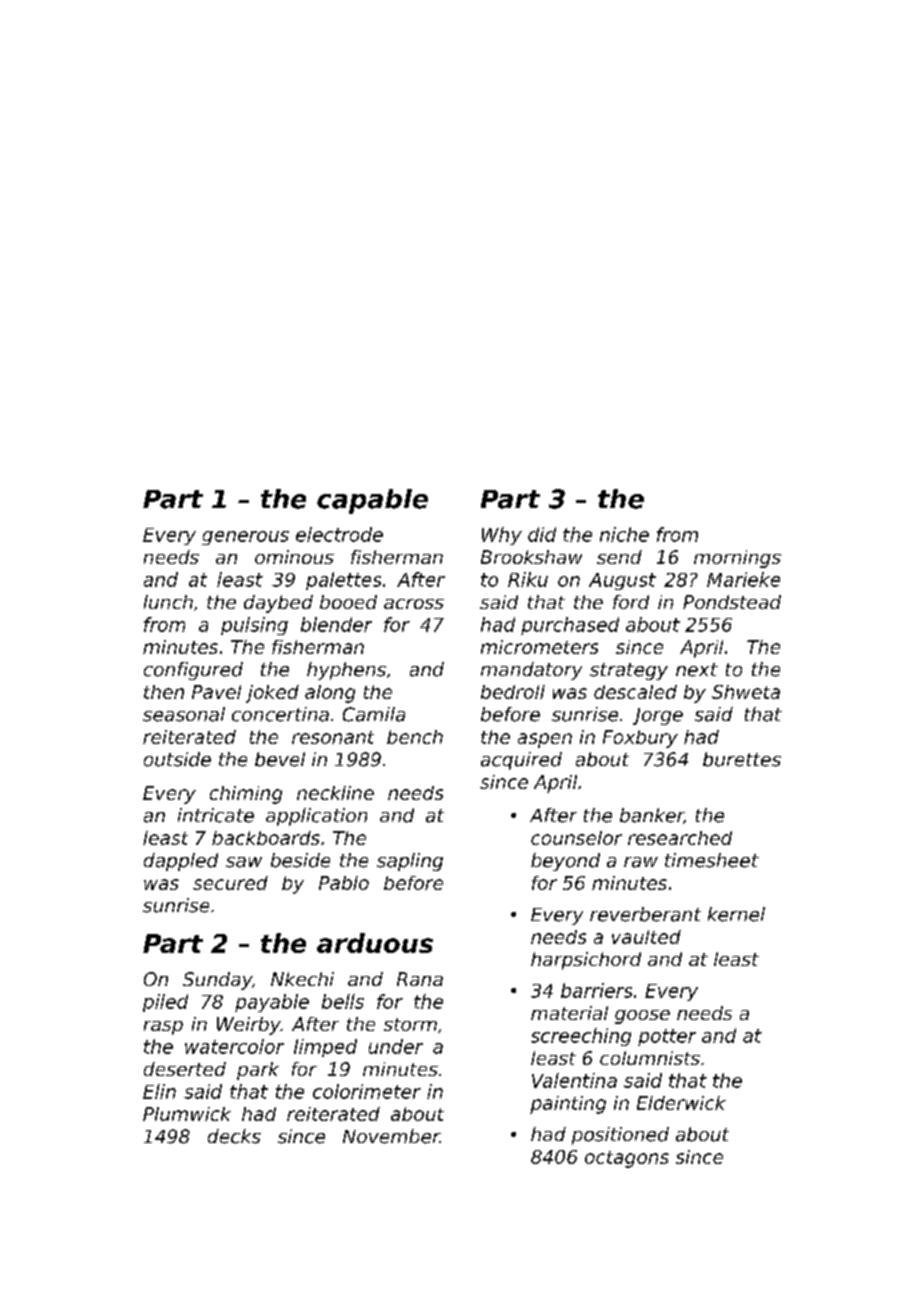  I want to click on sapling, so click(410, 862).
